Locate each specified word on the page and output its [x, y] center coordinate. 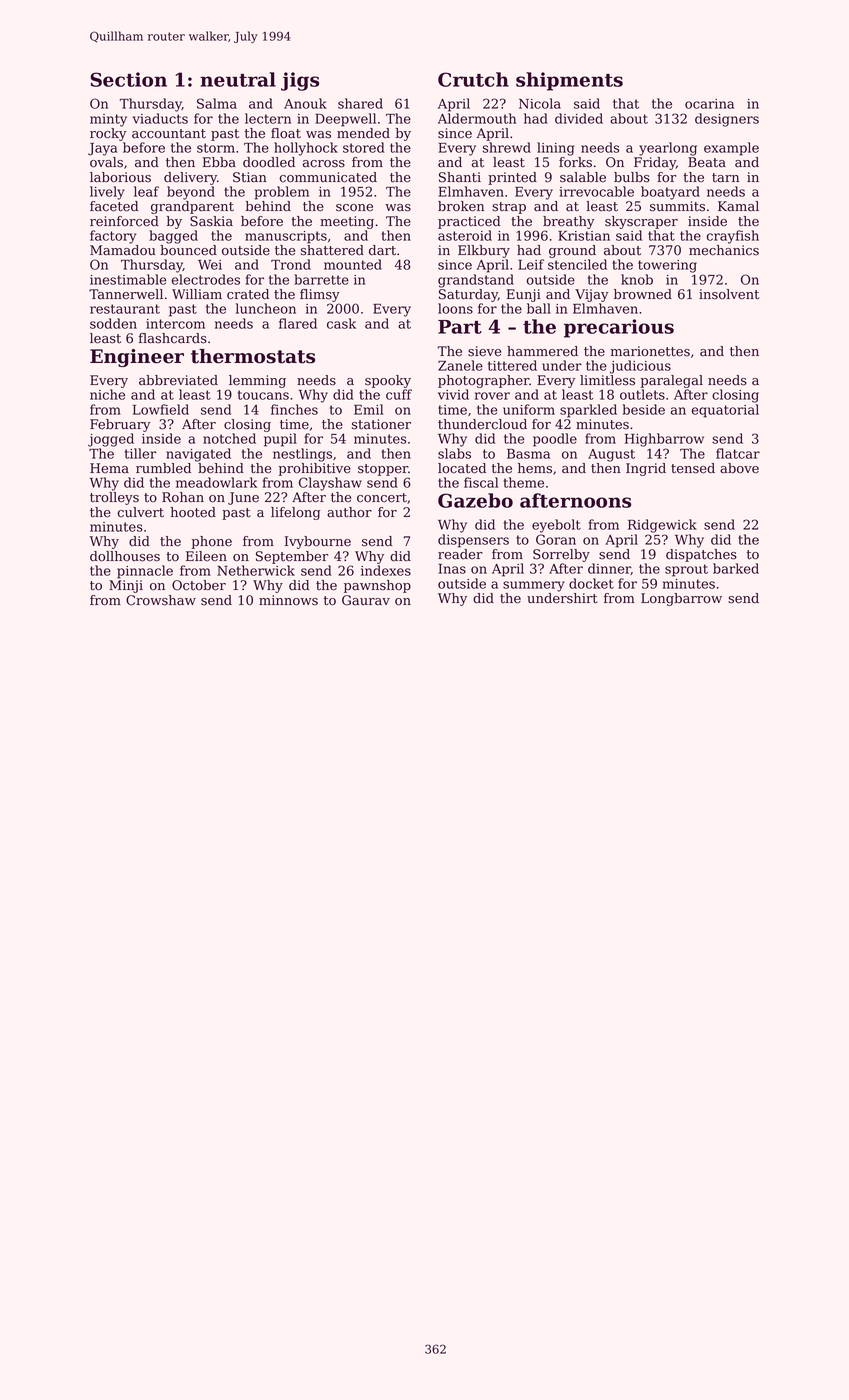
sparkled [588, 411]
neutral [238, 79]
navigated [198, 455]
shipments [569, 81]
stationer [381, 424]
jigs [300, 81]
